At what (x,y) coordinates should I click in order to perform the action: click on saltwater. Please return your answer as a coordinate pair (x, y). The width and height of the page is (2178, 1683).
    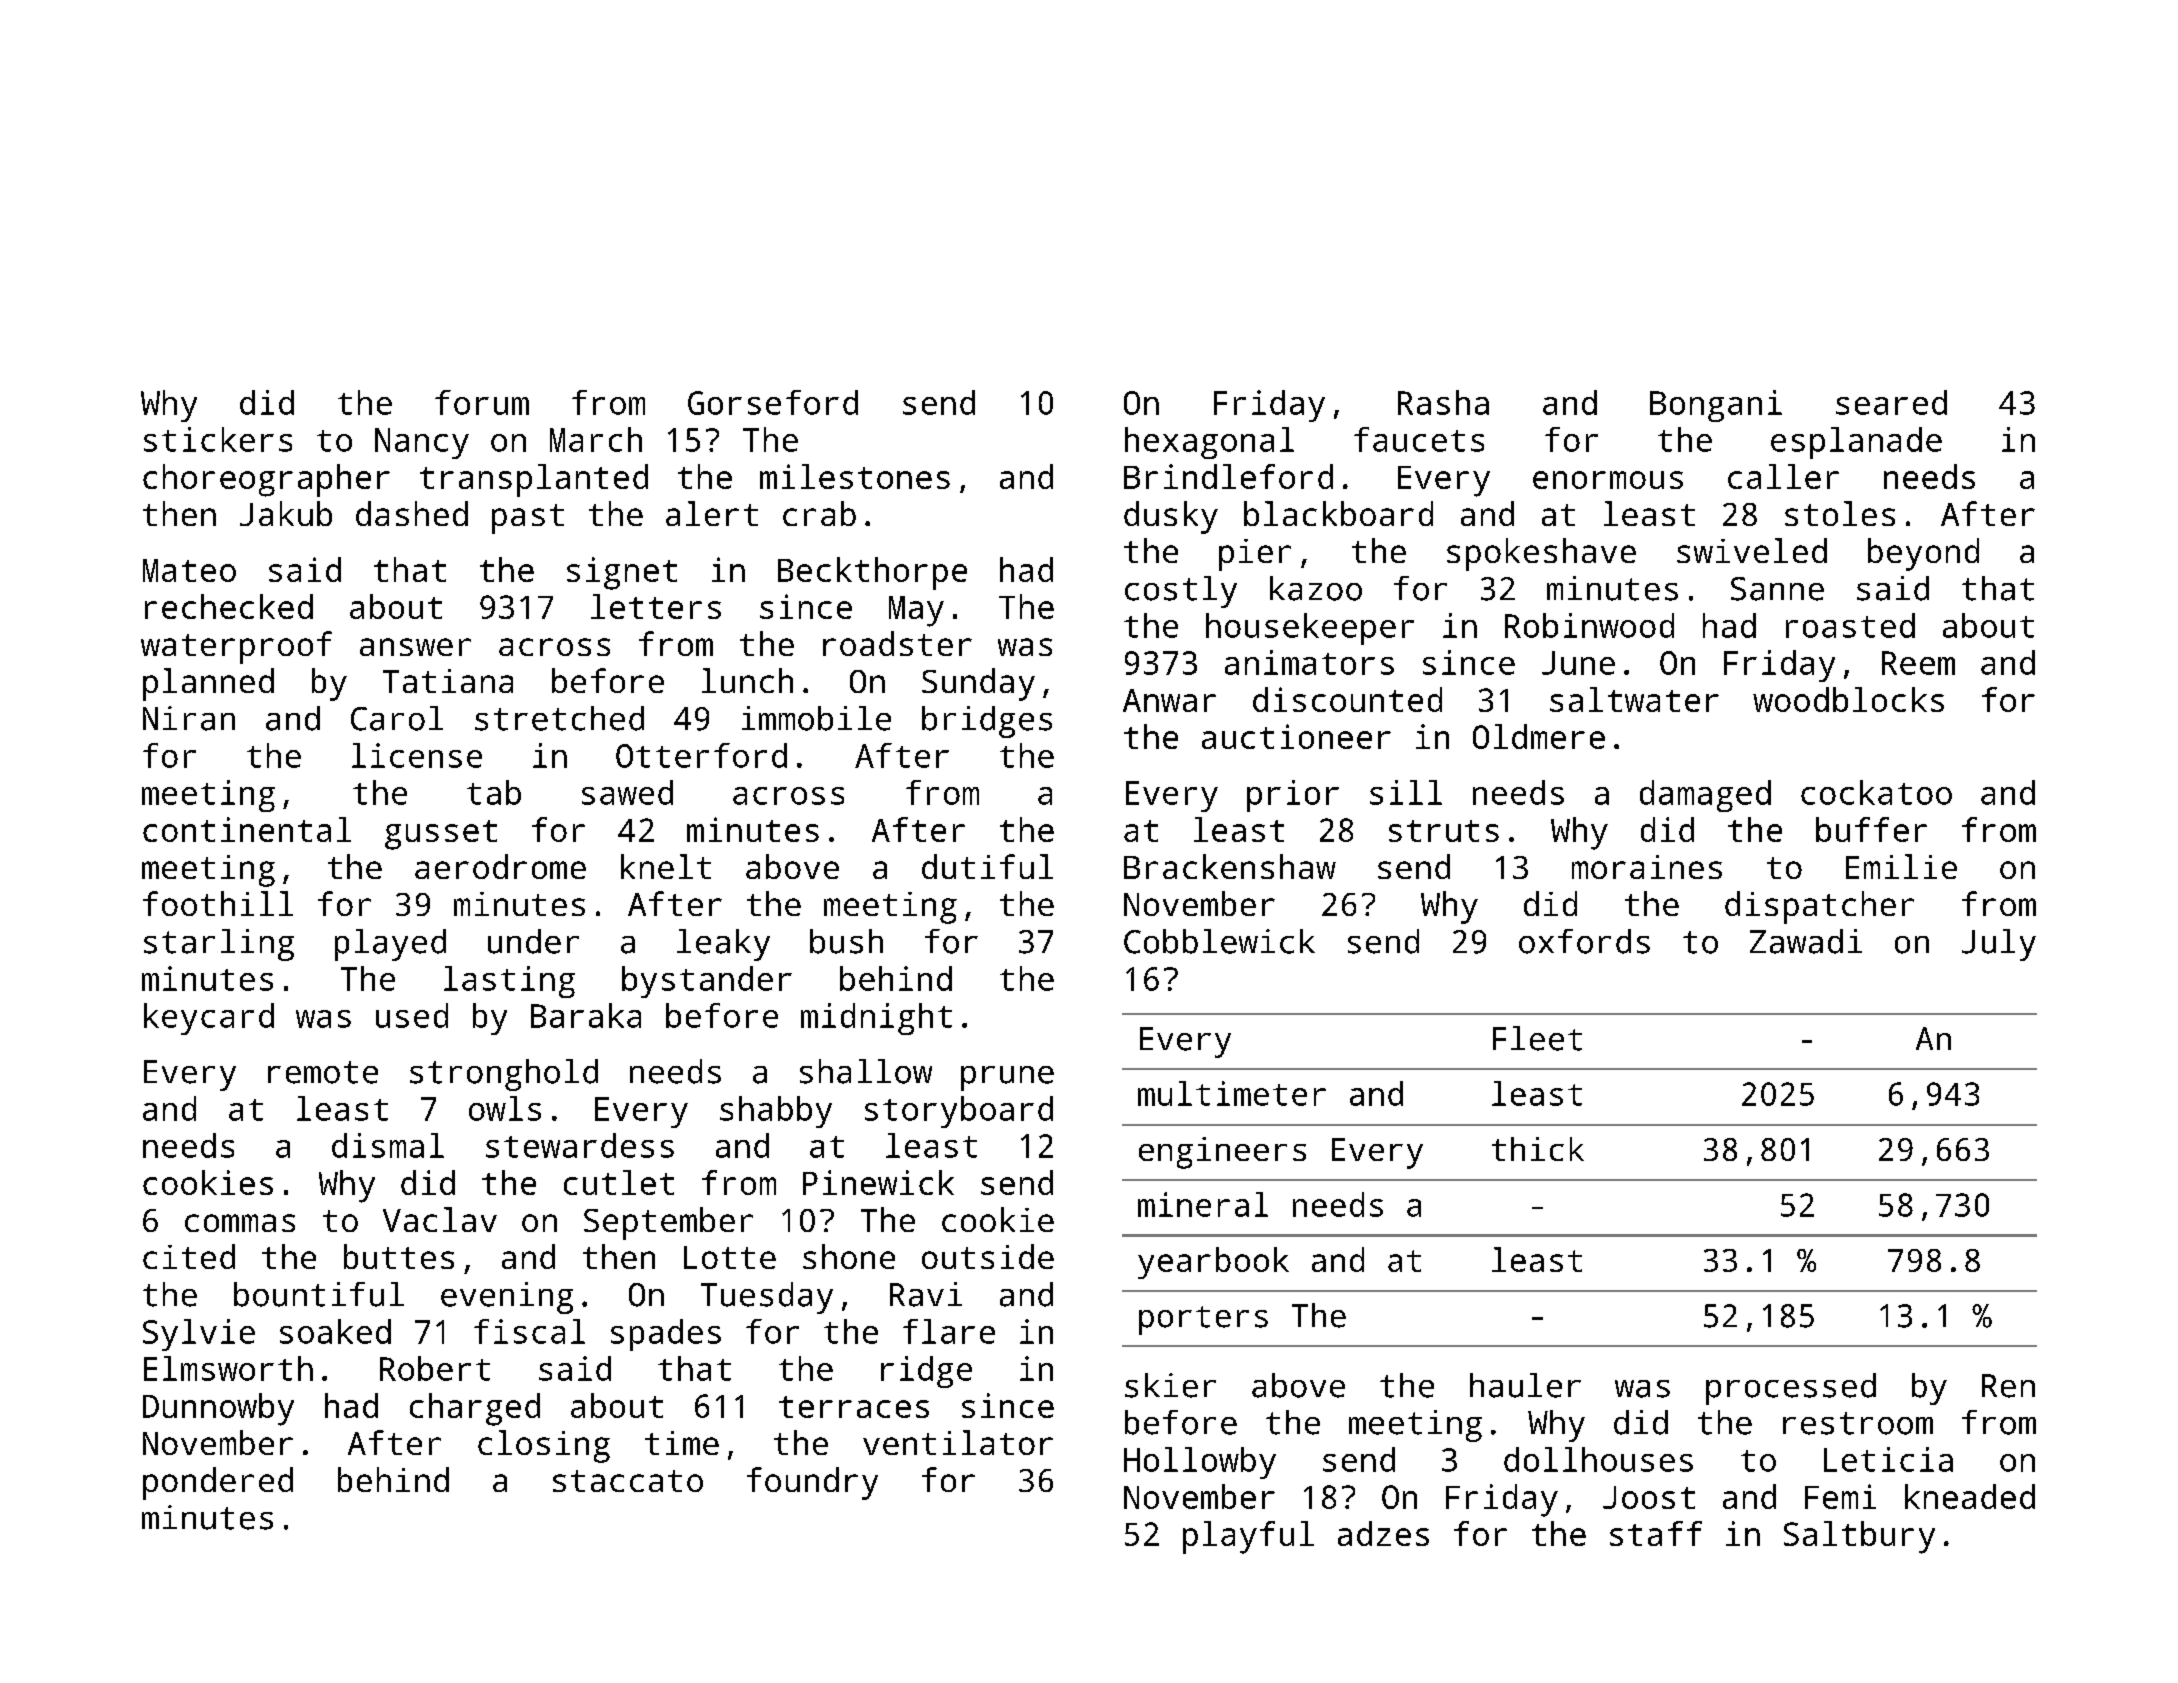
    Looking at the image, I should click on (1634, 699).
